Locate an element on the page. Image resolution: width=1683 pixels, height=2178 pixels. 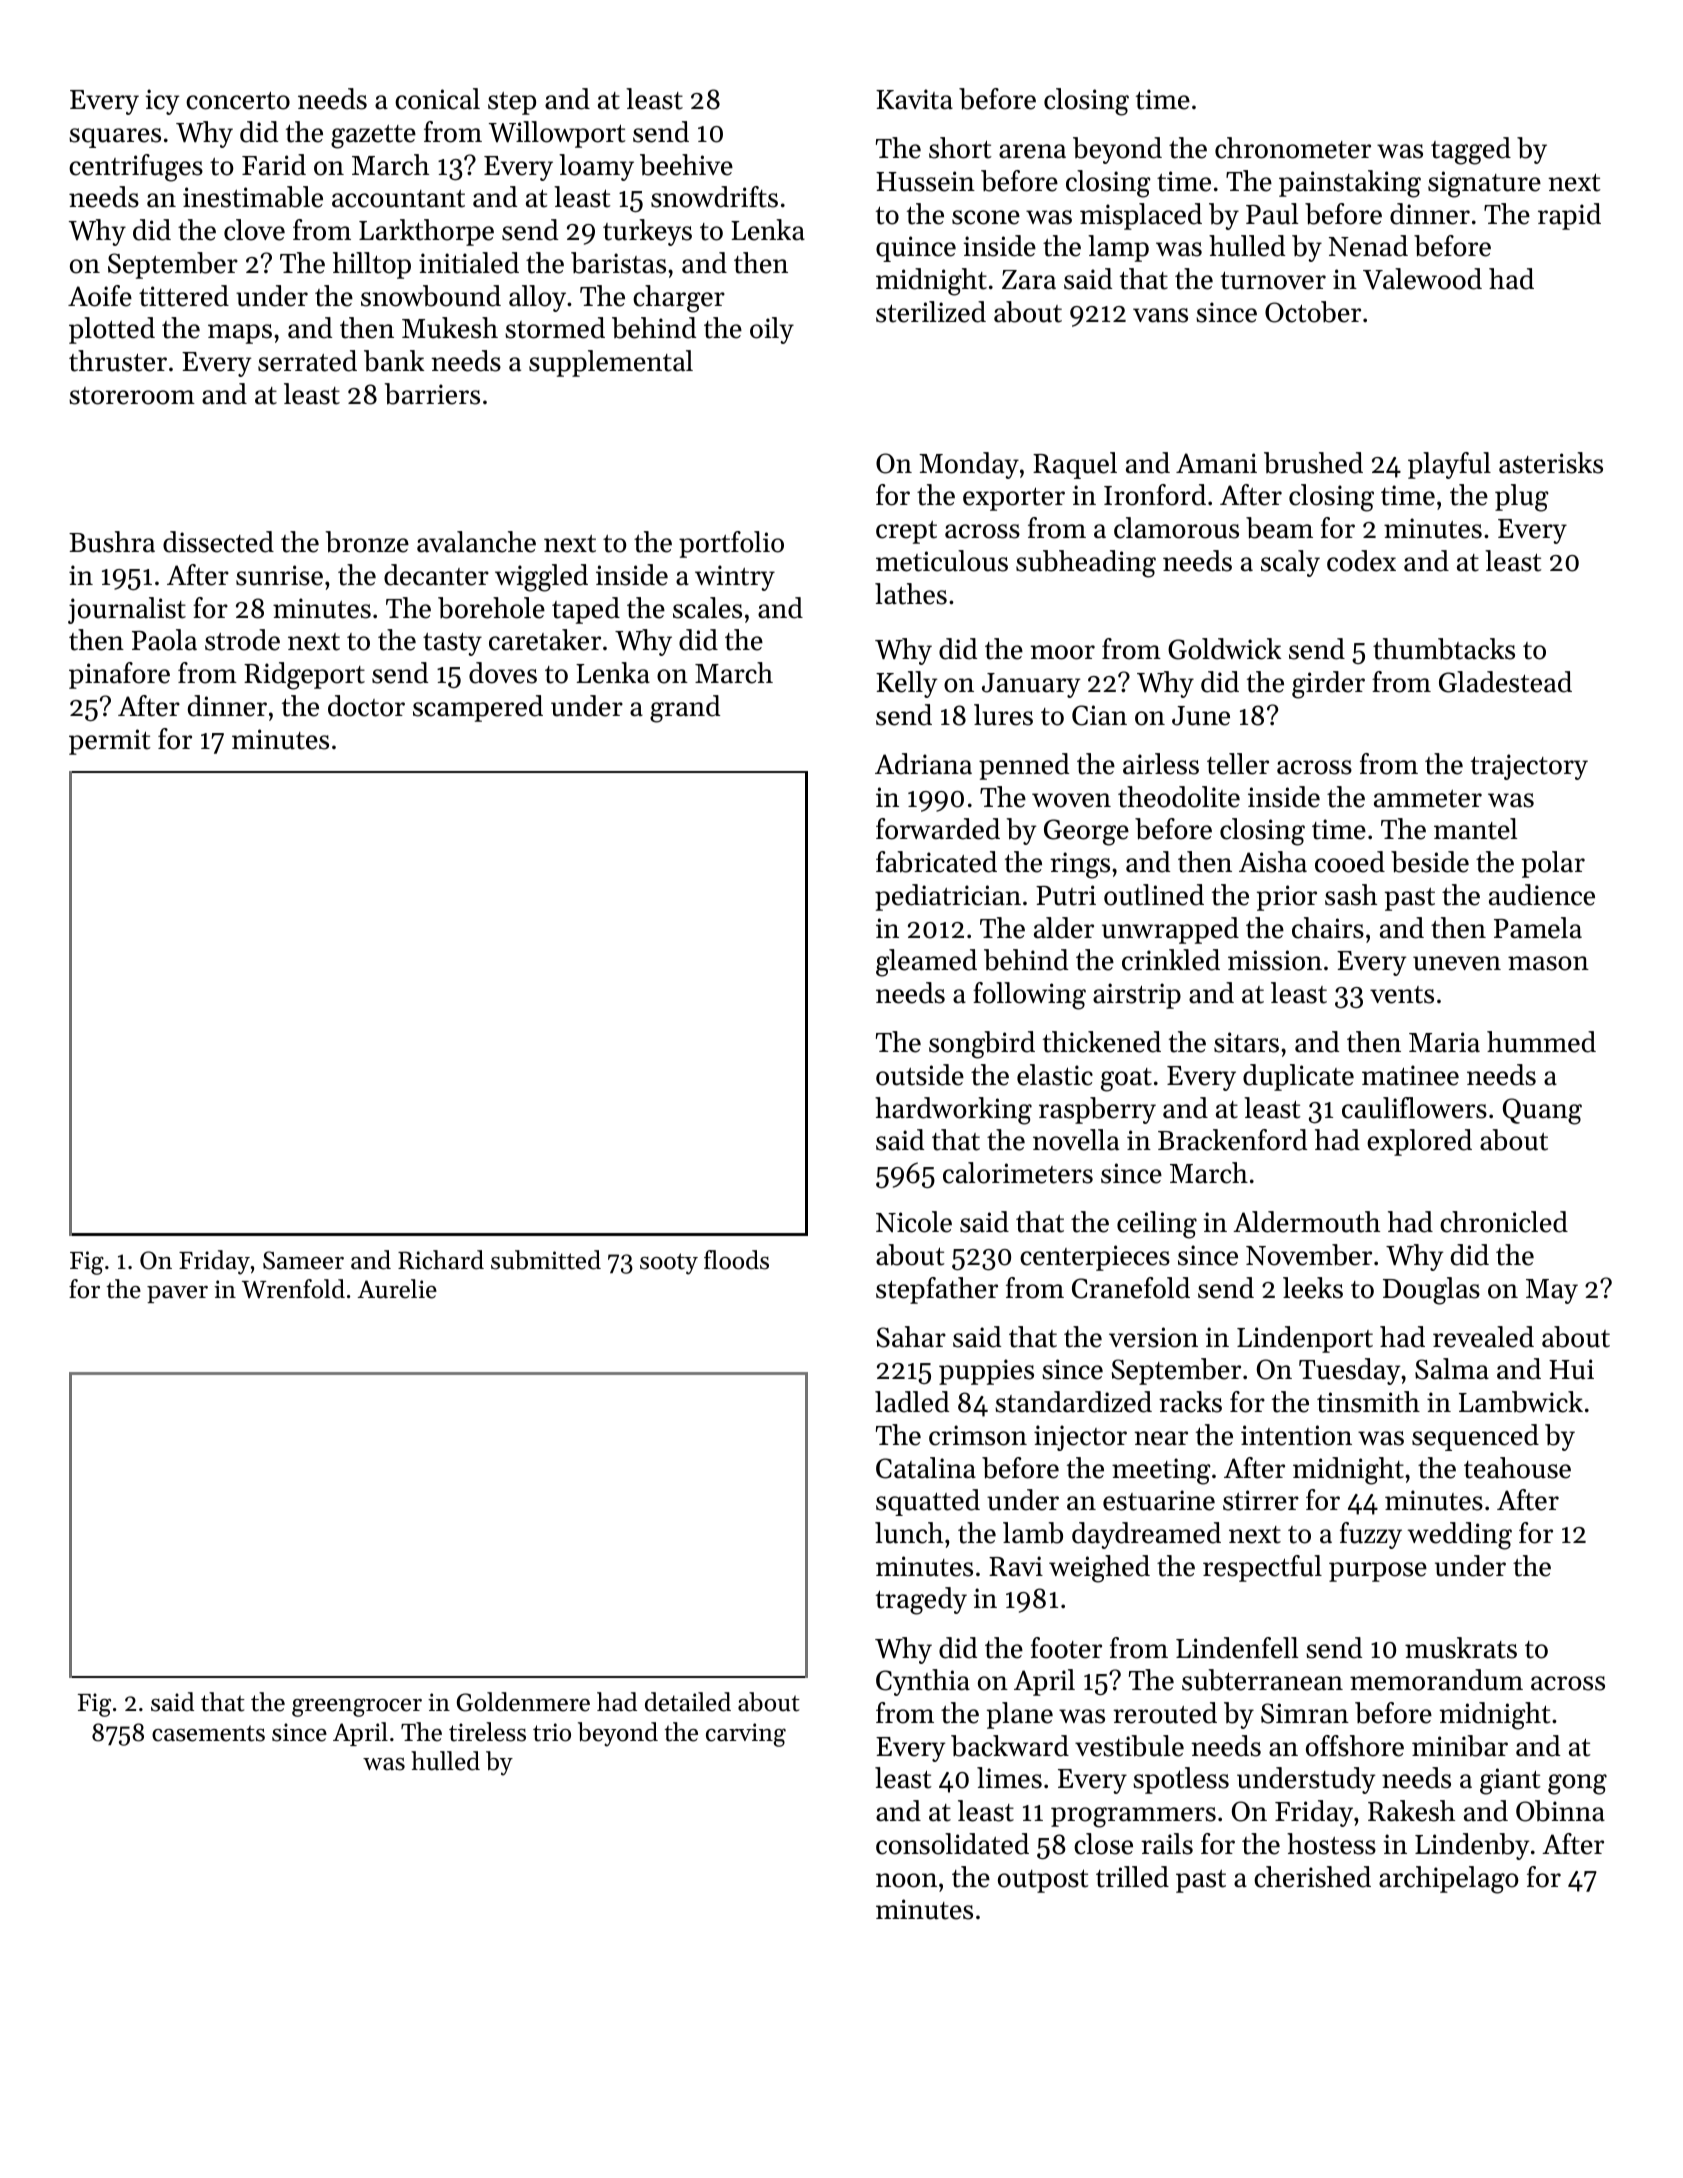
Richard is located at coordinates (441, 1260).
